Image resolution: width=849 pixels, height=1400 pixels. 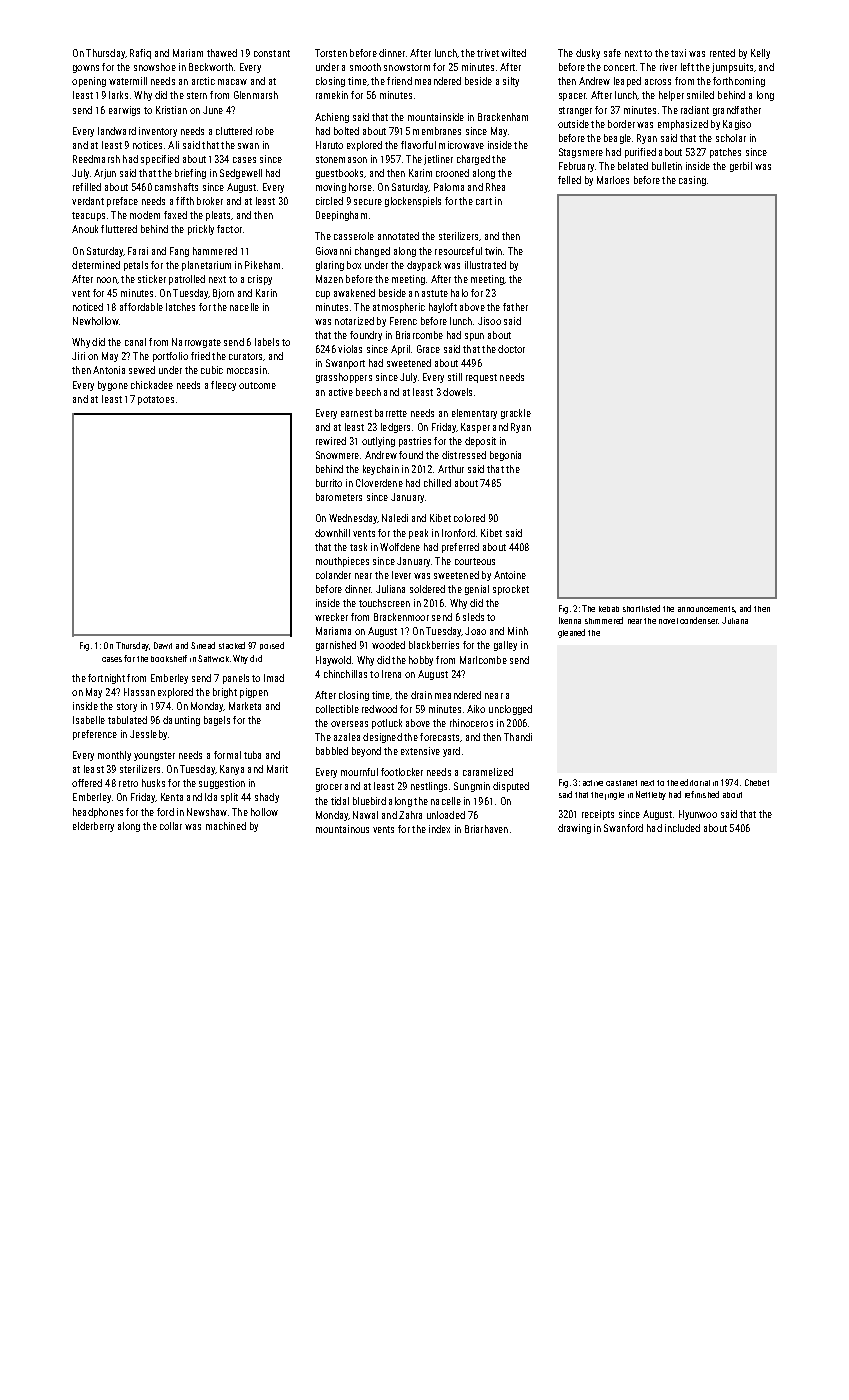 I want to click on Torsten, so click(x=331, y=53).
